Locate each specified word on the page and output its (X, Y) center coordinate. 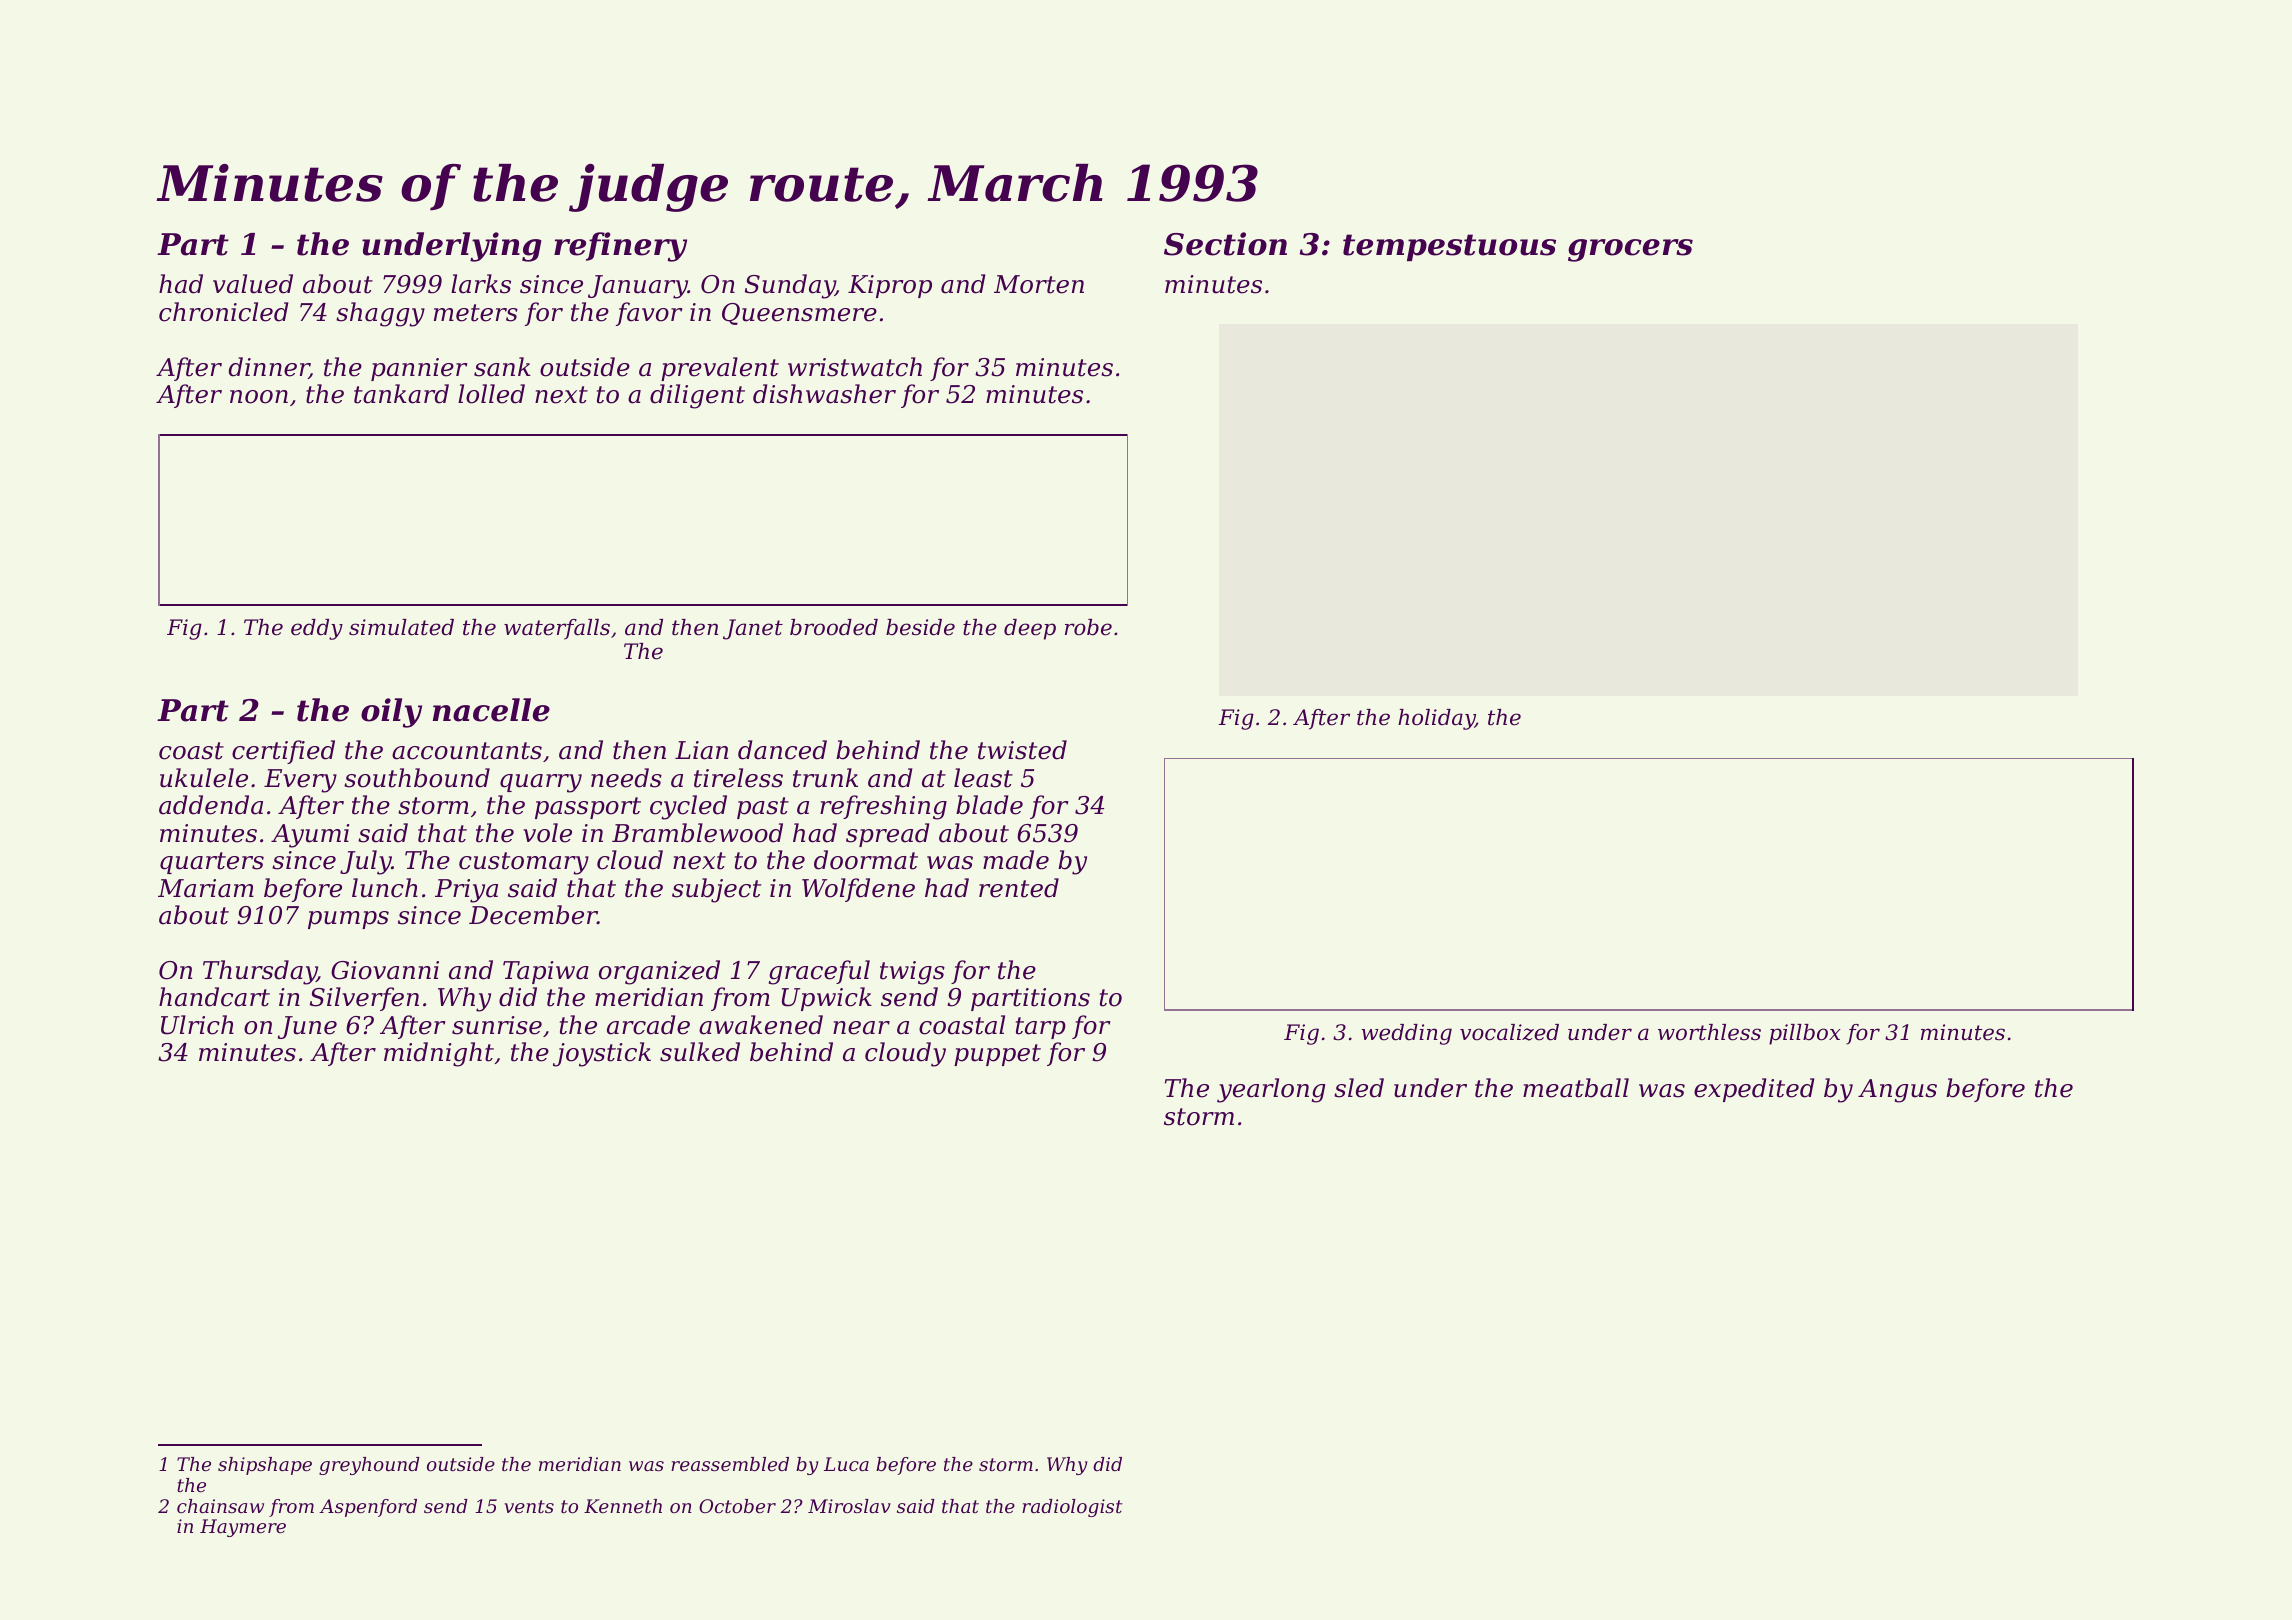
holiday (1436, 719)
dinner (269, 368)
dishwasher (824, 394)
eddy (317, 629)
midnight (439, 1054)
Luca (846, 1464)
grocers (1630, 250)
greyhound (369, 1466)
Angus (1897, 1091)
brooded (834, 627)
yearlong (1271, 1090)
